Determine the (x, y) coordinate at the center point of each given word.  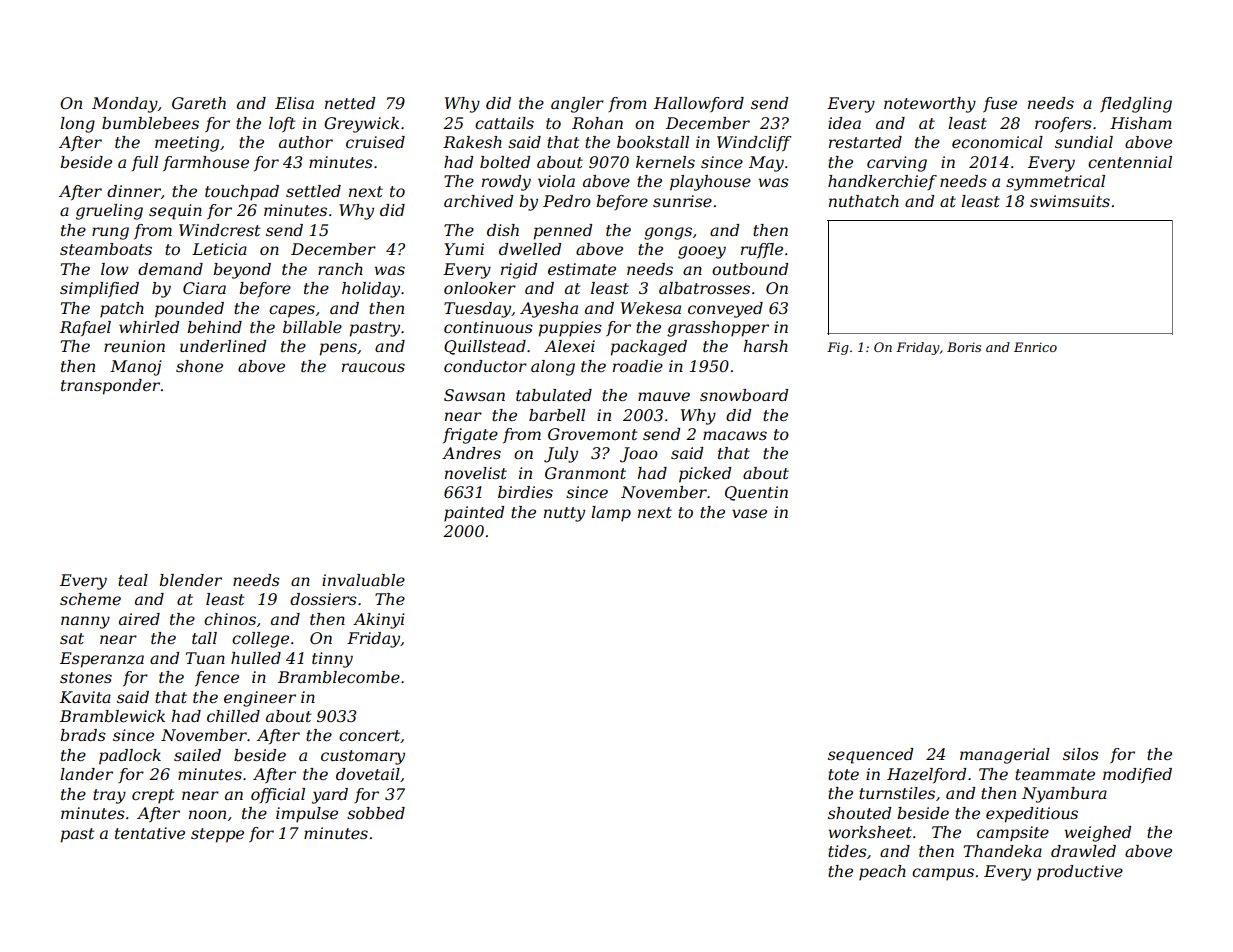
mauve (664, 396)
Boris (964, 347)
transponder (110, 387)
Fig (838, 348)
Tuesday (477, 310)
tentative (150, 833)
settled (313, 191)
